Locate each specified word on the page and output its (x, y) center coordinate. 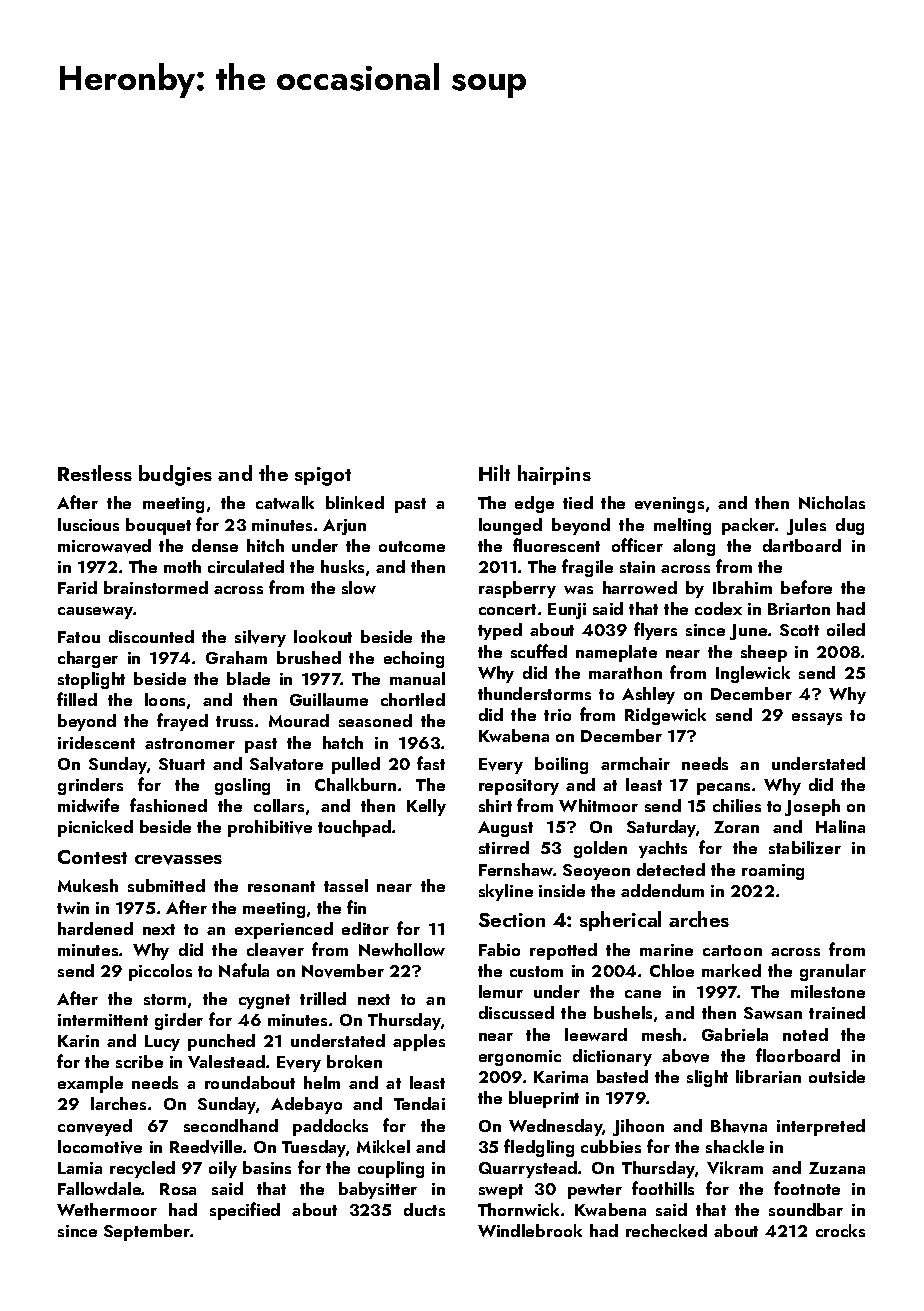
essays (817, 719)
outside (837, 1076)
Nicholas (832, 502)
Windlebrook (530, 1230)
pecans (723, 789)
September (147, 1232)
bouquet (158, 526)
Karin (78, 1041)
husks (342, 566)
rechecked (666, 1230)
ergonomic (520, 1058)
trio (557, 715)
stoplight (91, 680)
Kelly (426, 807)
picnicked (95, 828)
